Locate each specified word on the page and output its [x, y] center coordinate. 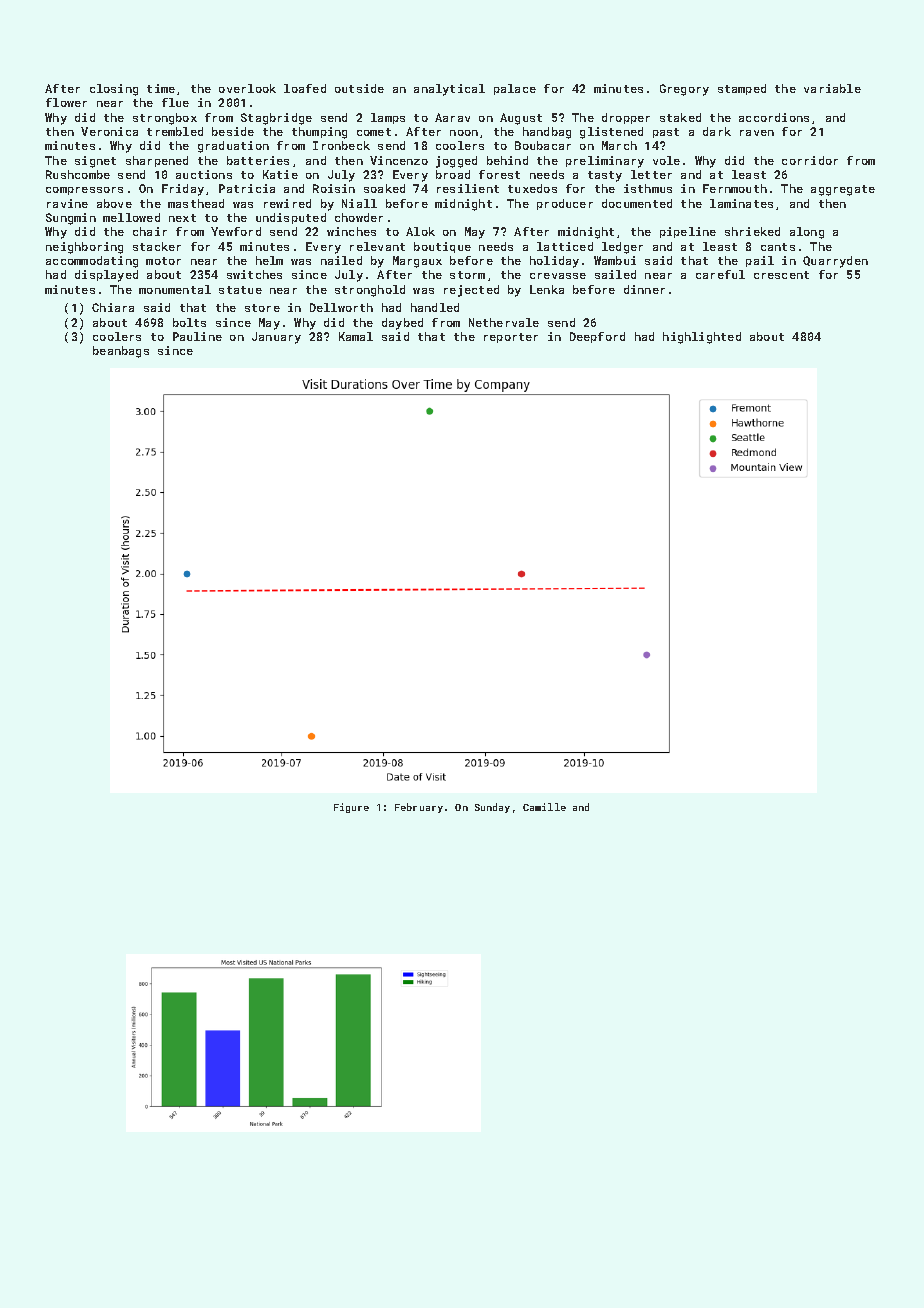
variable [832, 88]
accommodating [92, 262]
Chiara [113, 307]
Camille [544, 807]
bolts [189, 322]
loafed [305, 88]
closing [114, 90]
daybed [402, 324]
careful [720, 274]
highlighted [702, 338]
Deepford [597, 337]
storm [467, 275]
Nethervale [504, 322]
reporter [511, 338]
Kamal [356, 336]
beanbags [121, 352]
